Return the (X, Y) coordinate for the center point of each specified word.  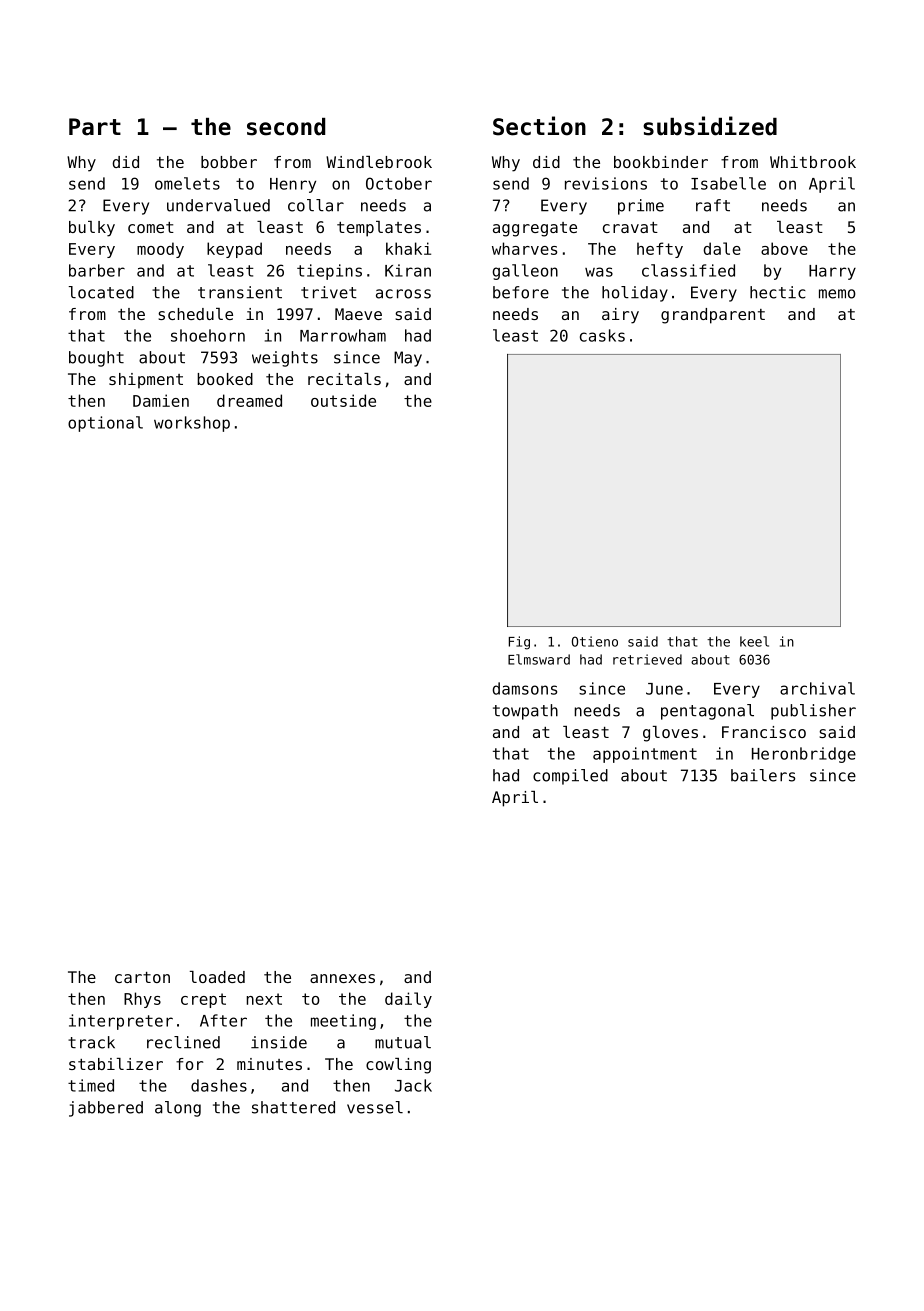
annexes (342, 978)
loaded (217, 977)
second (286, 127)
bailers (763, 775)
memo (837, 294)
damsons (524, 688)
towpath (525, 712)
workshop (192, 424)
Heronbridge (804, 755)
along (178, 1109)
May (408, 359)
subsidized (710, 126)
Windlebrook (379, 162)
